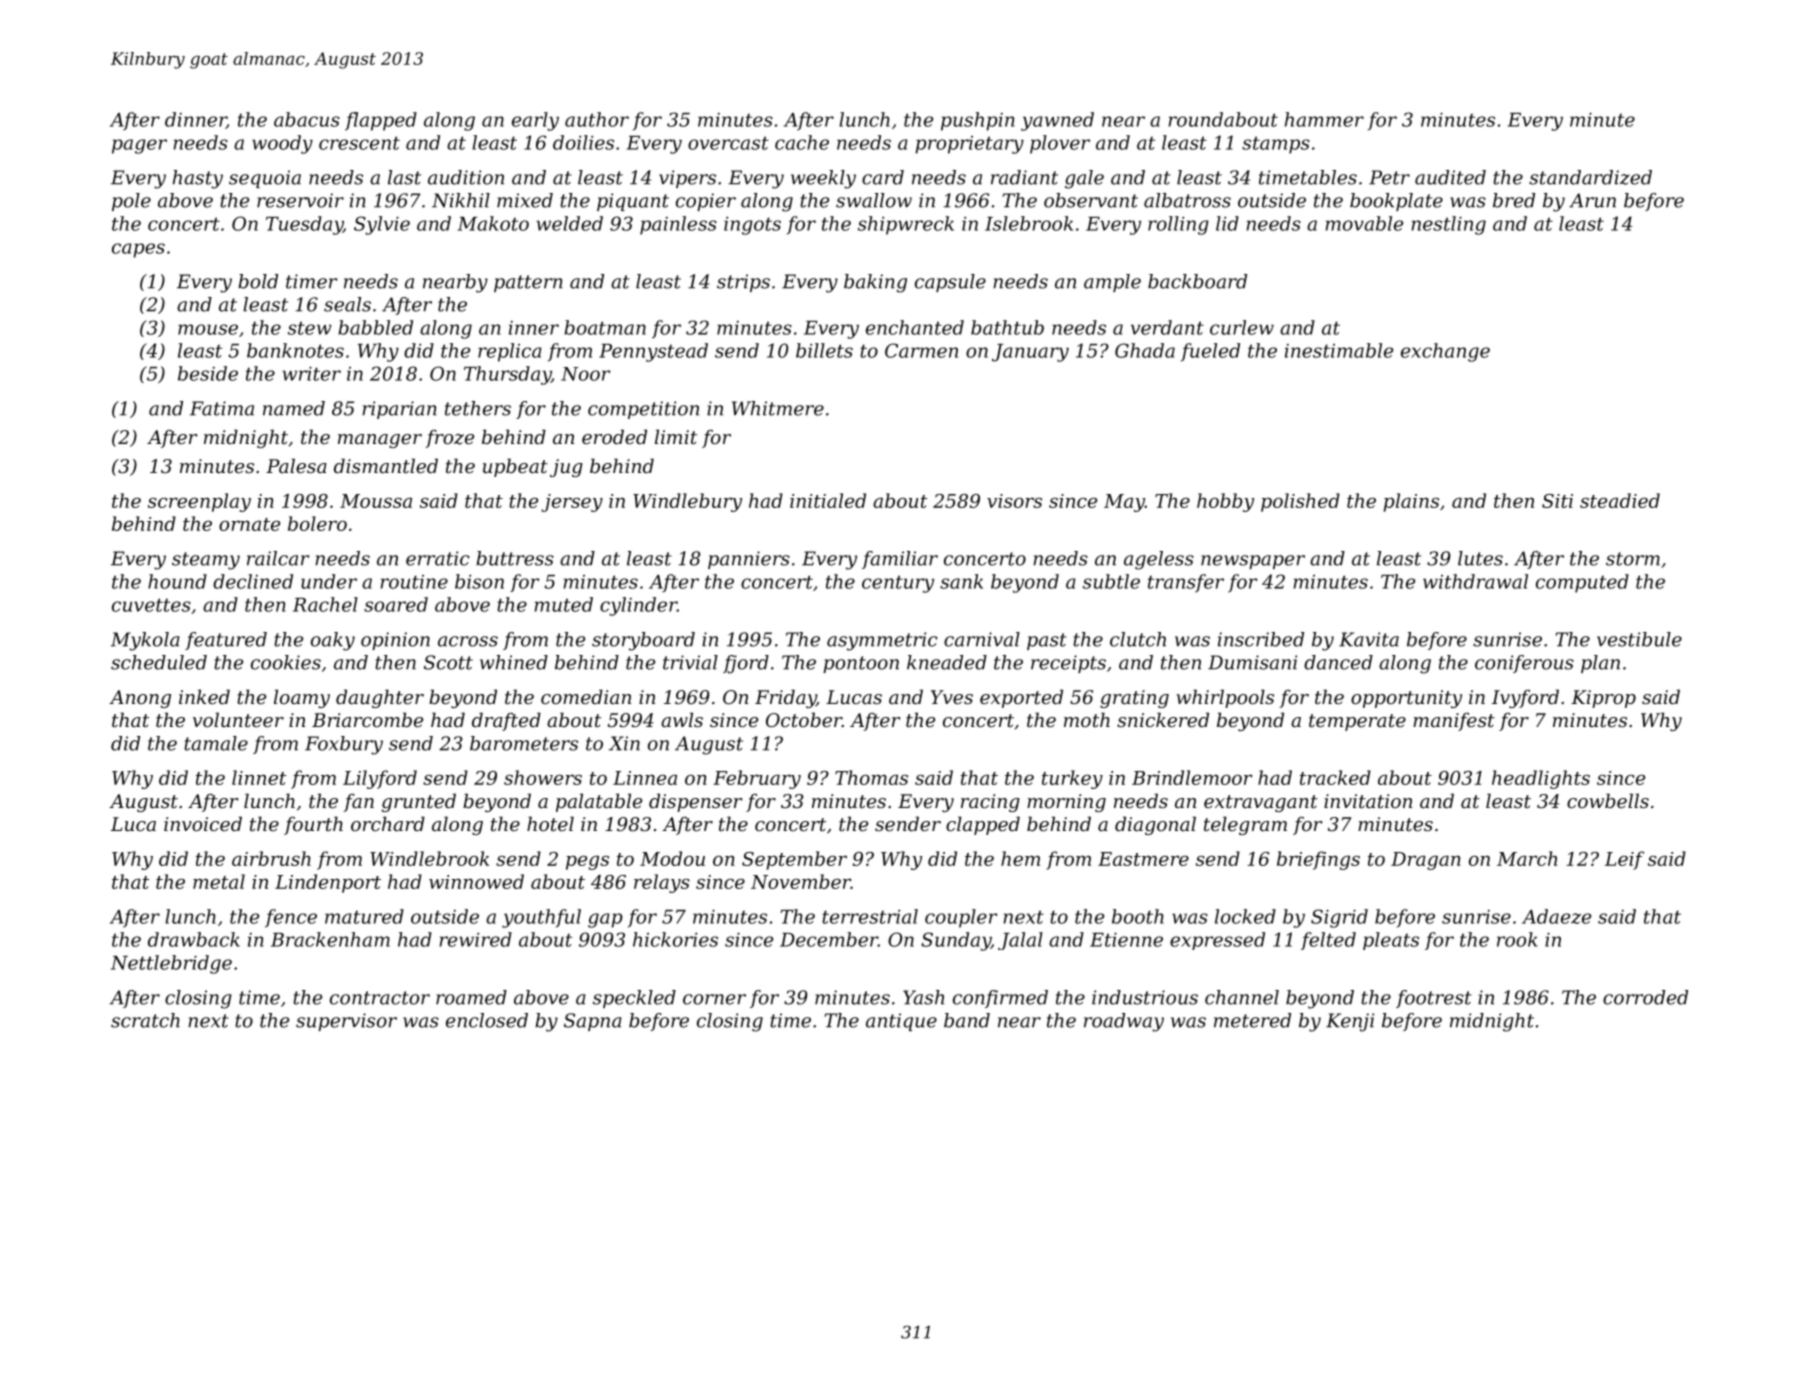 The height and width of the page is (1393, 1802). I want to click on named, so click(294, 408).
